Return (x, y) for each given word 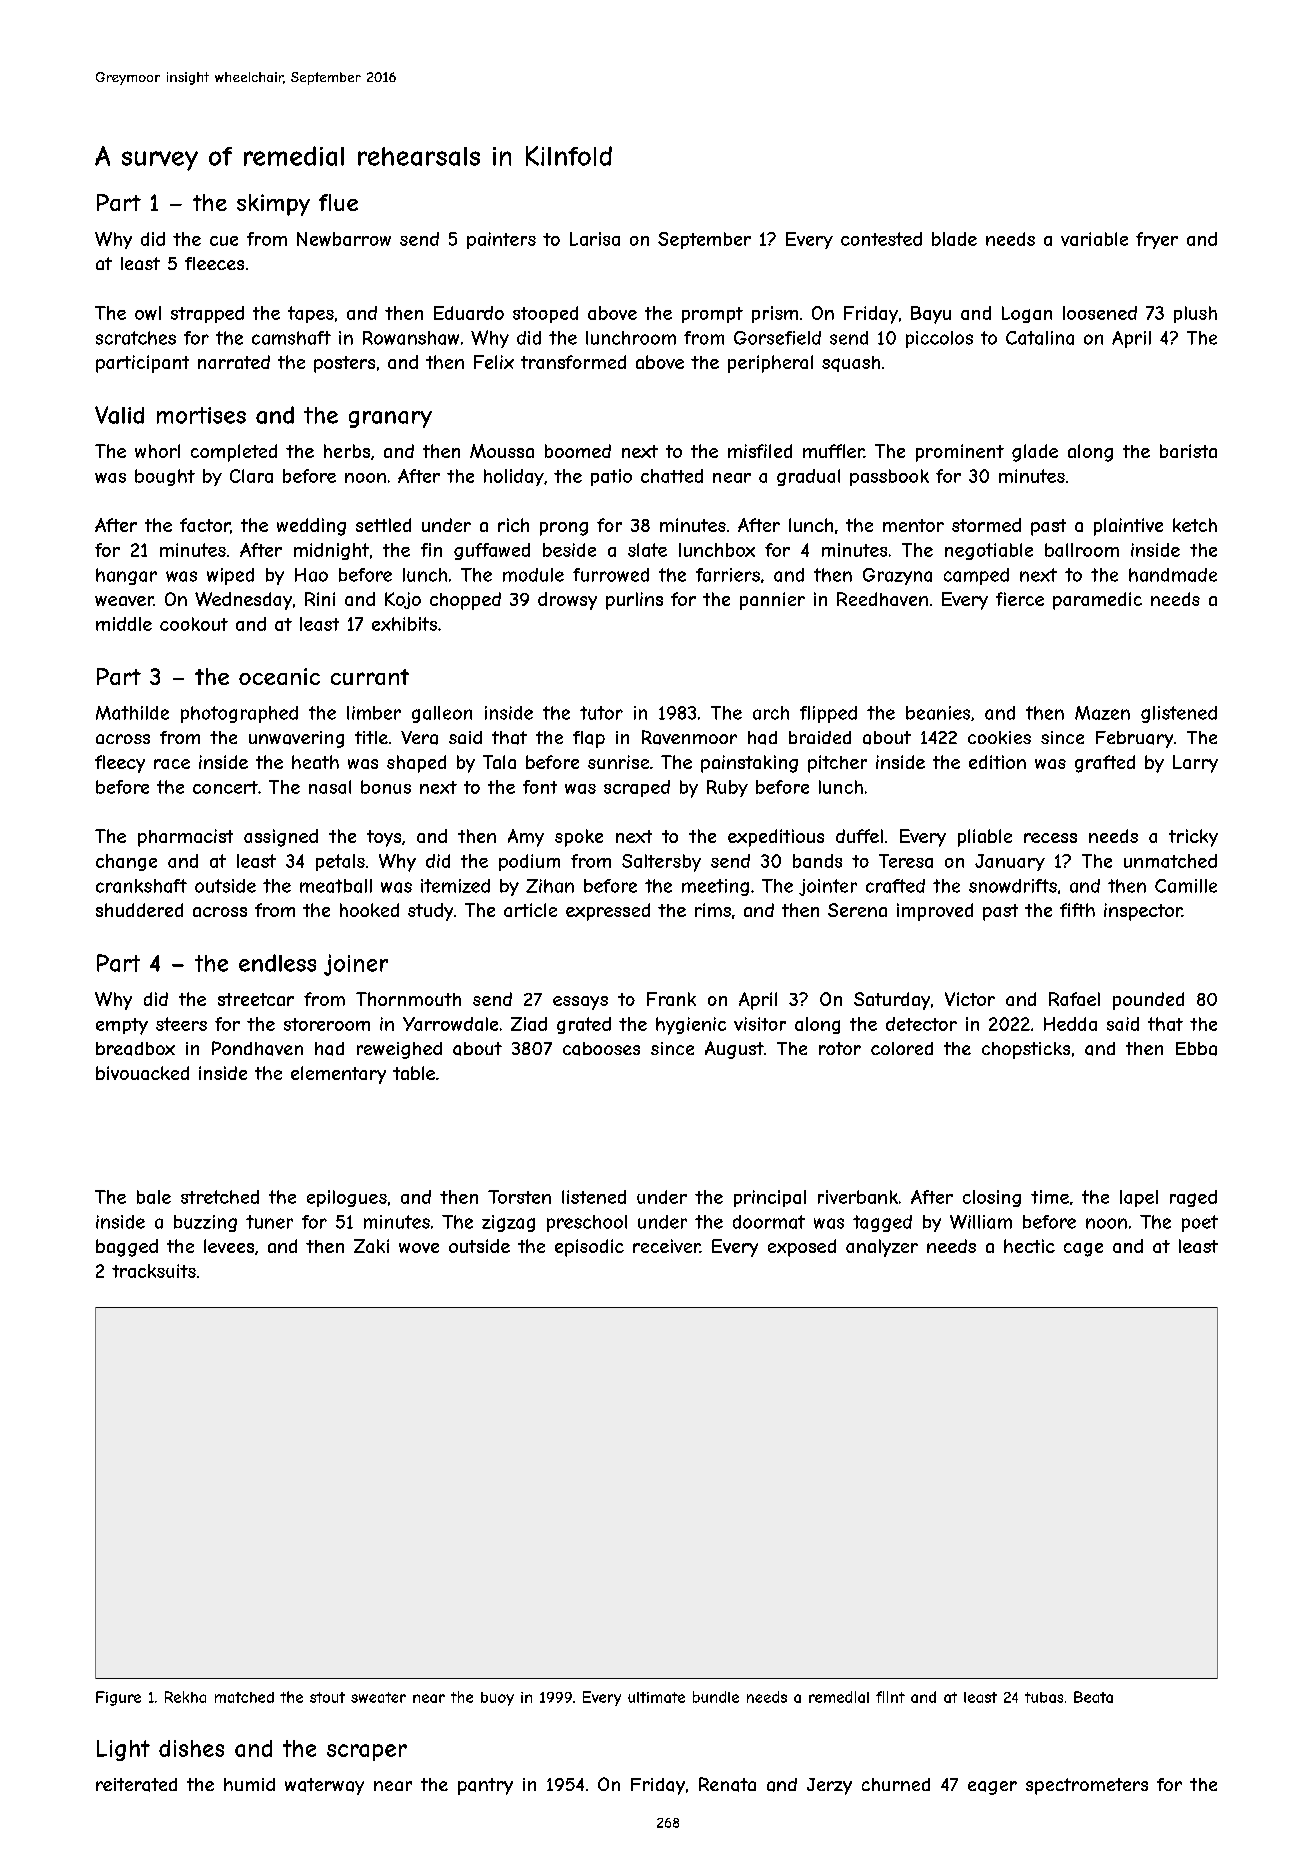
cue (224, 241)
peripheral (770, 364)
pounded (1148, 1001)
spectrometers (1087, 1786)
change (126, 862)
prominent (960, 453)
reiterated (136, 1785)
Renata (727, 1784)
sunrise (618, 762)
